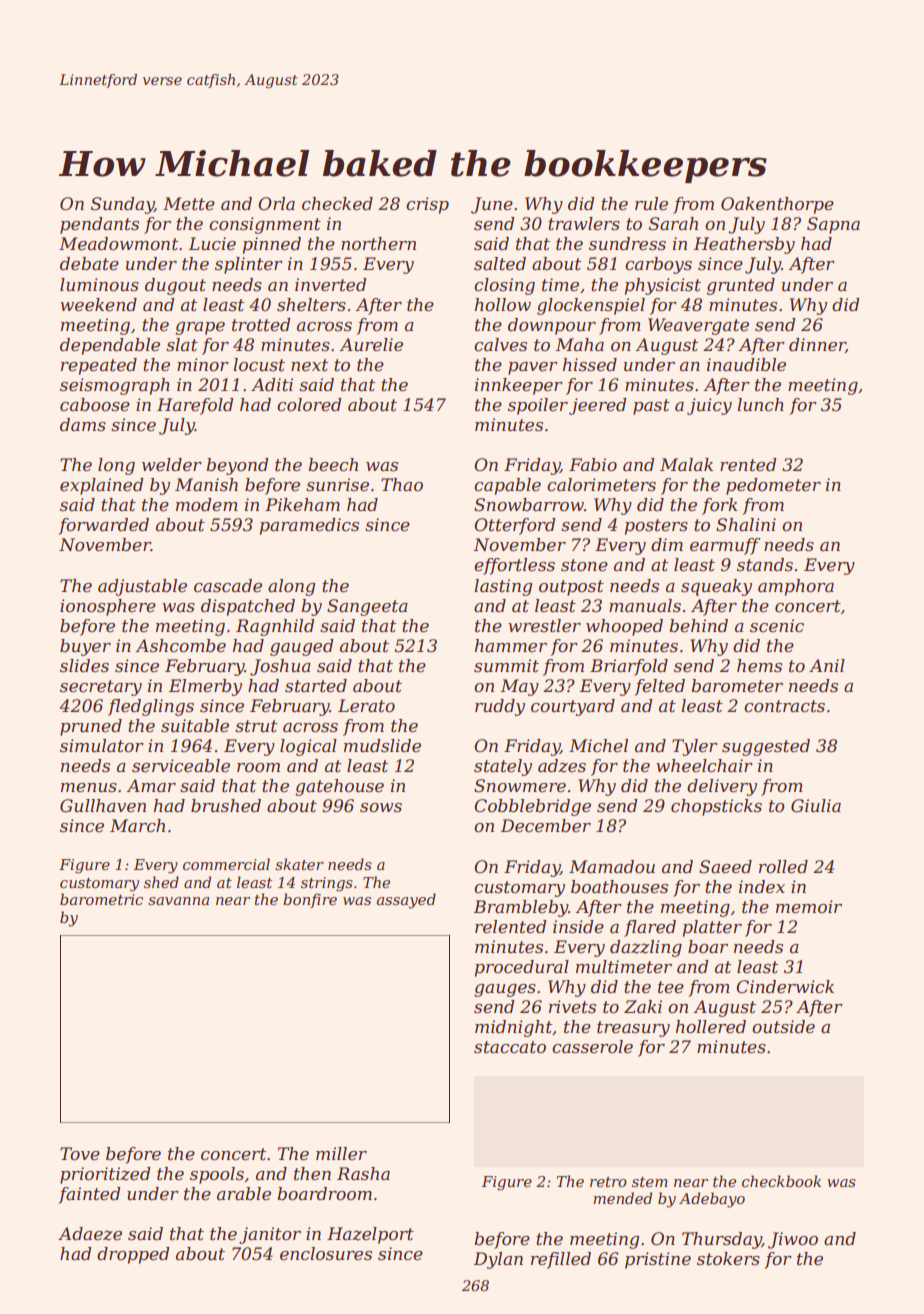 This screenshot has height=1314, width=924. Describe the element at coordinates (326, 1254) in the screenshot. I see `enclosures` at that location.
